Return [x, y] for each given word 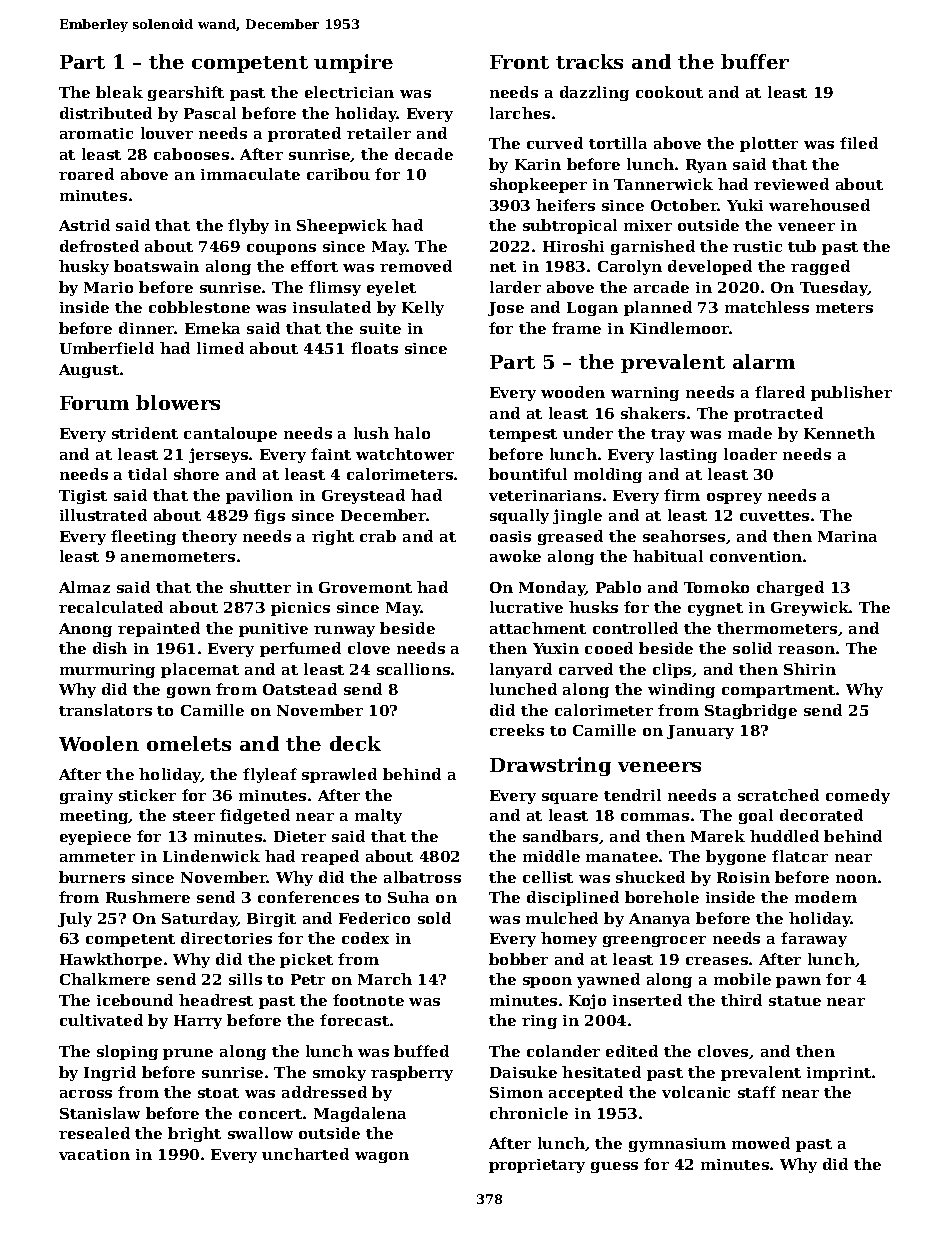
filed [859, 143]
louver [167, 133]
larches [520, 113]
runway [344, 631]
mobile [742, 979]
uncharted [305, 1154]
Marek [718, 836]
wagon [382, 1157]
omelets [189, 743]
